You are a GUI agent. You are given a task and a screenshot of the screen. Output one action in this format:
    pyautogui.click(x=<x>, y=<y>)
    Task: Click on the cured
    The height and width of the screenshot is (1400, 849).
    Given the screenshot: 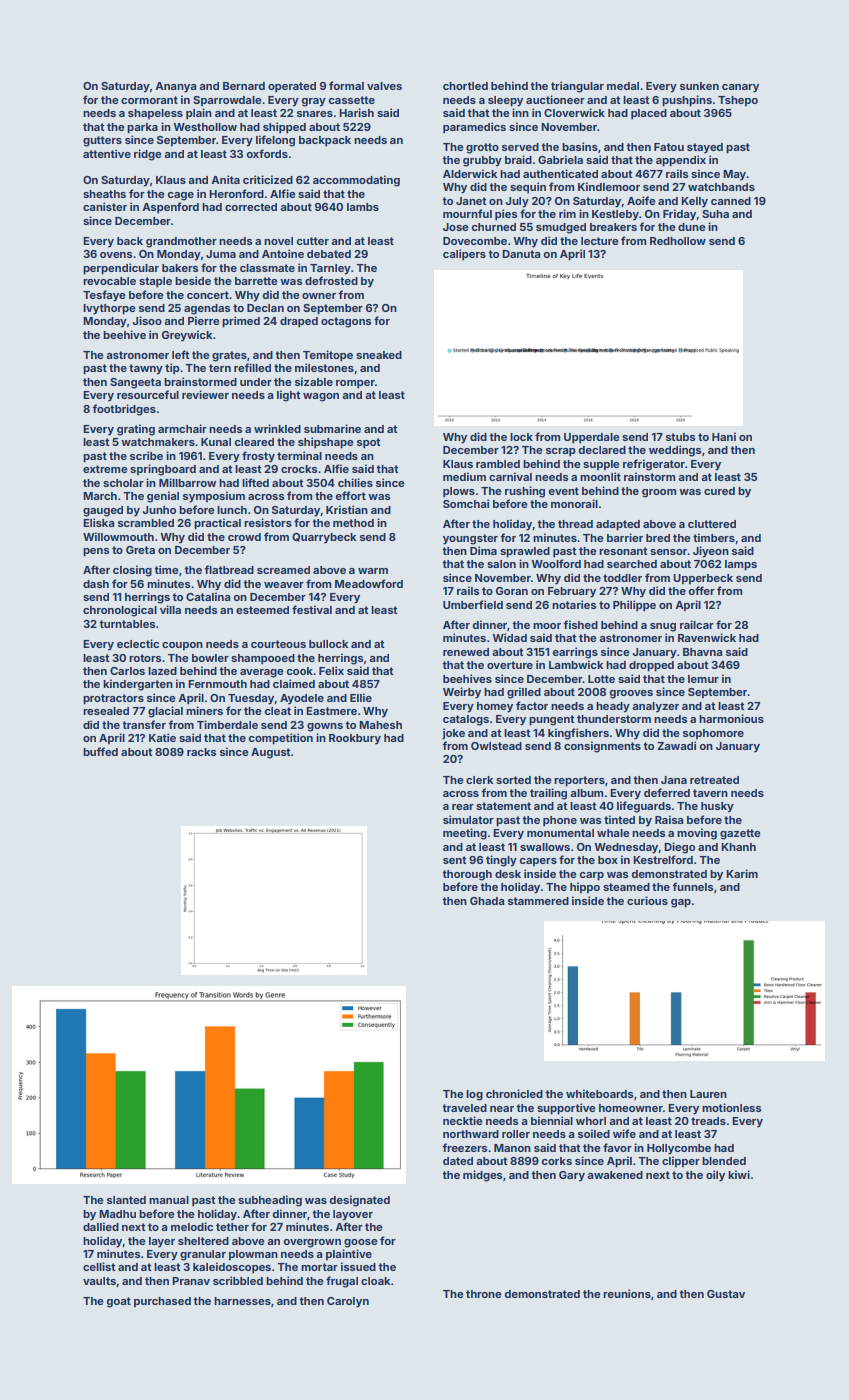 What is the action you would take?
    pyautogui.click(x=719, y=491)
